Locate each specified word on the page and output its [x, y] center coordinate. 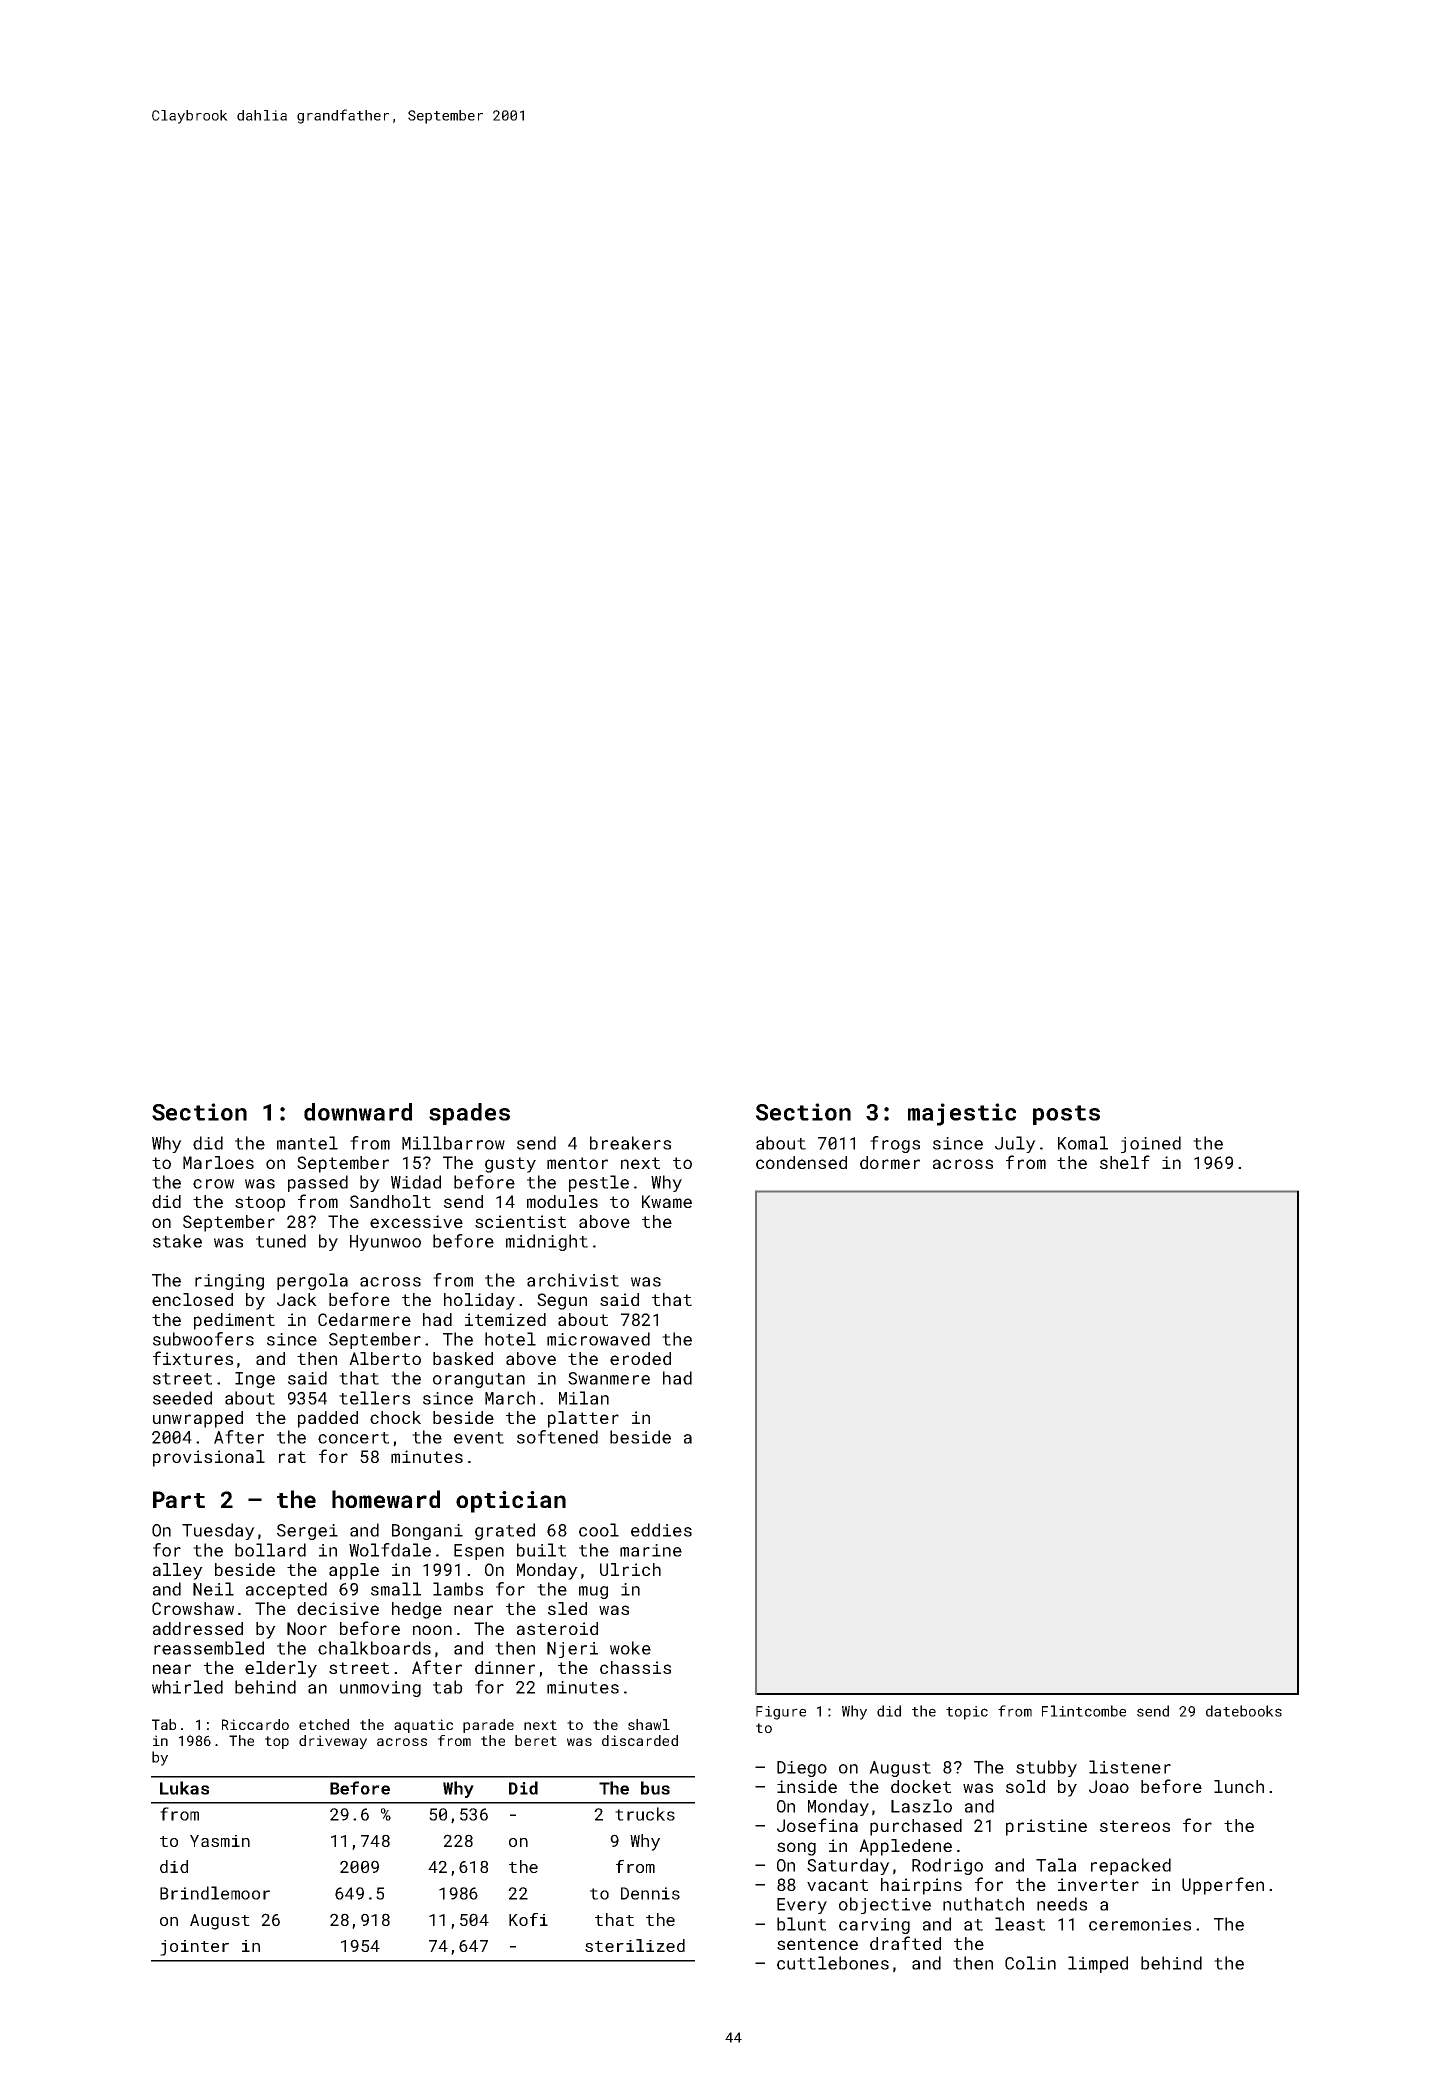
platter [583, 1419]
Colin [1030, 1963]
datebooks [1244, 1711]
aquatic [423, 1726]
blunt [801, 1924]
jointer [194, 1948]
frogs [895, 1144]
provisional [209, 1458]
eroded [640, 1358]
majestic [962, 1114]
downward [358, 1112]
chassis [635, 1667]
